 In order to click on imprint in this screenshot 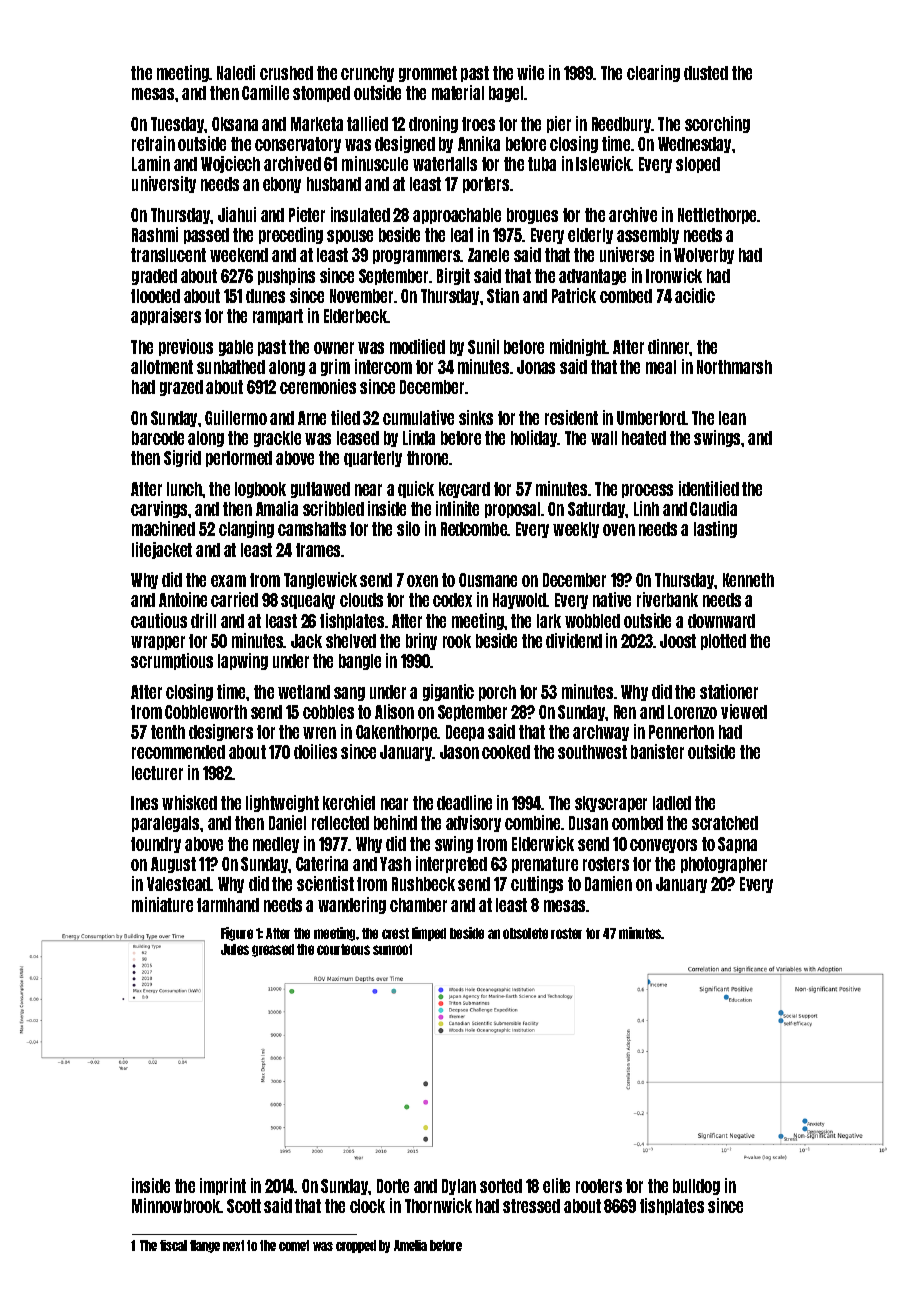, I will do `click(223, 1186)`.
